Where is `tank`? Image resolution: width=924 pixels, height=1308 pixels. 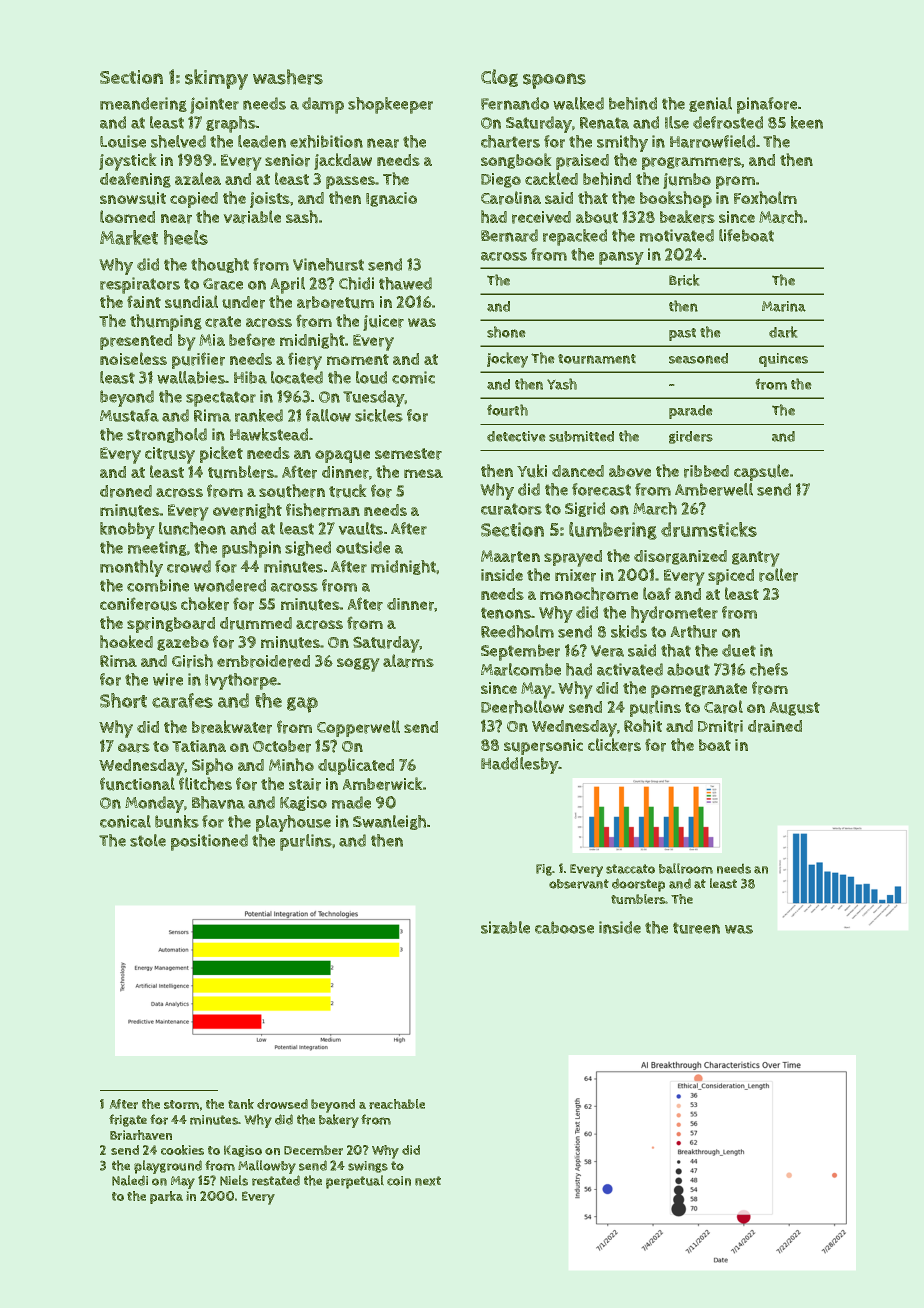
tank is located at coordinates (241, 1104).
